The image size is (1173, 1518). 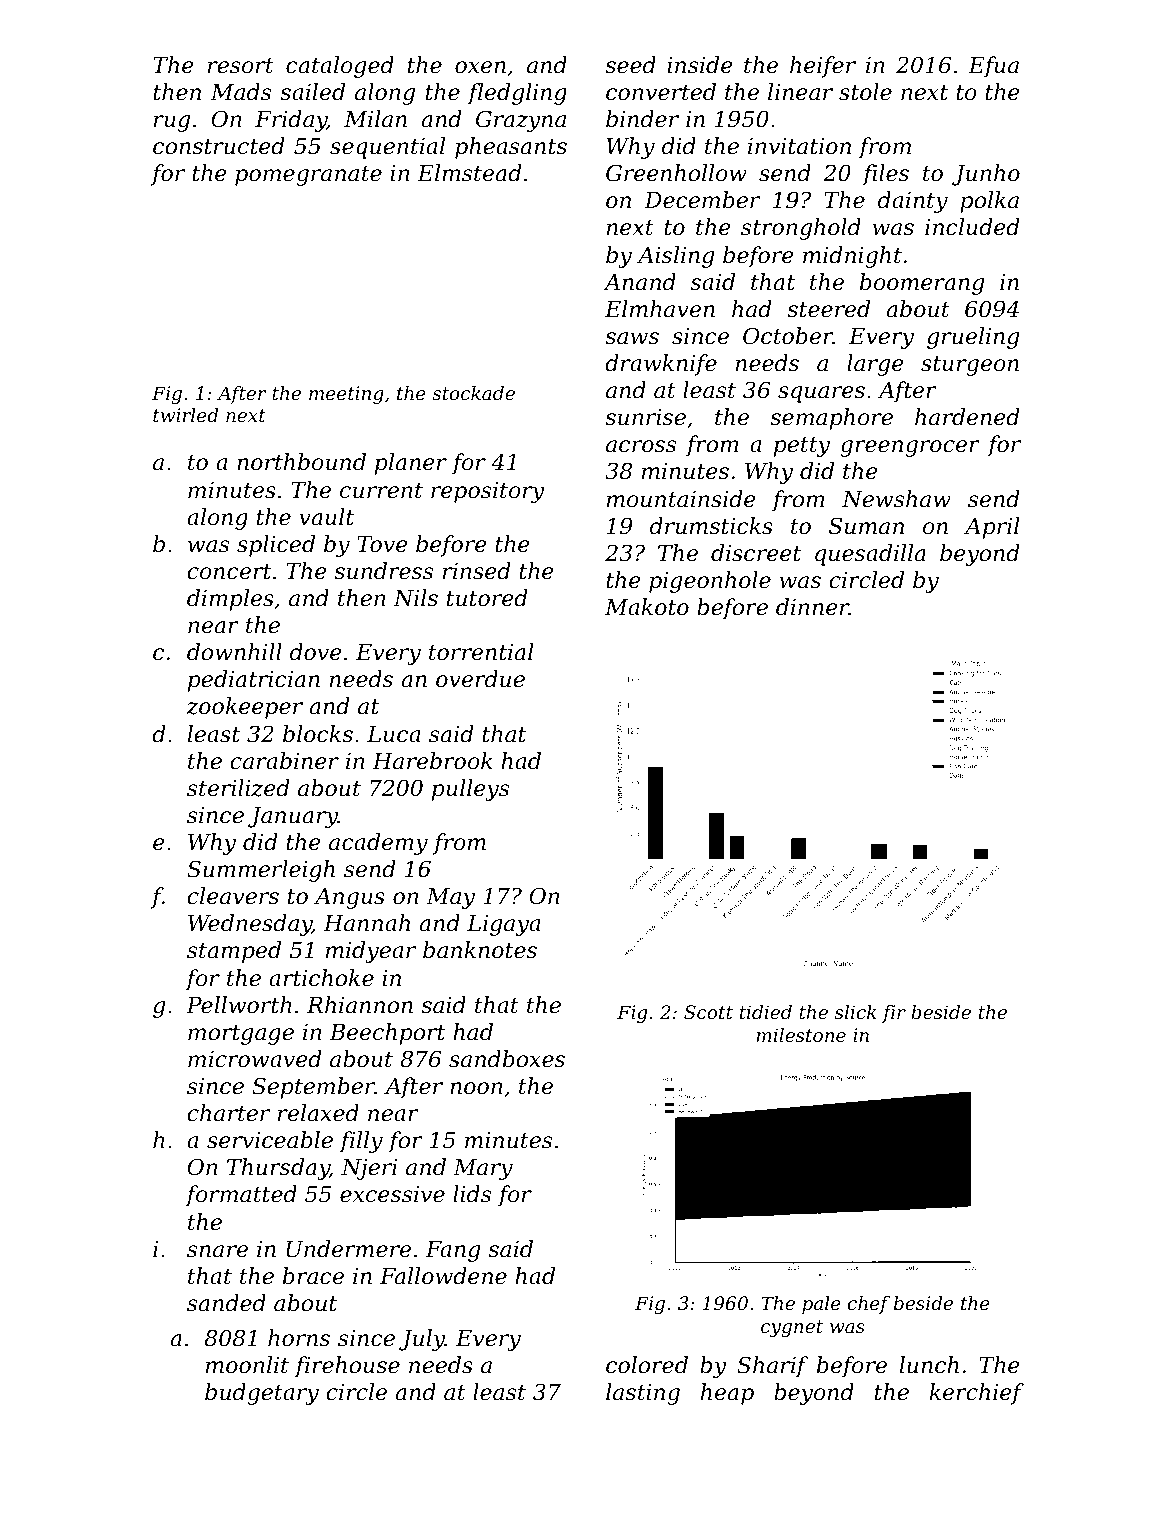 What do you see at coordinates (643, 1394) in the image?
I see `lasting` at bounding box center [643, 1394].
